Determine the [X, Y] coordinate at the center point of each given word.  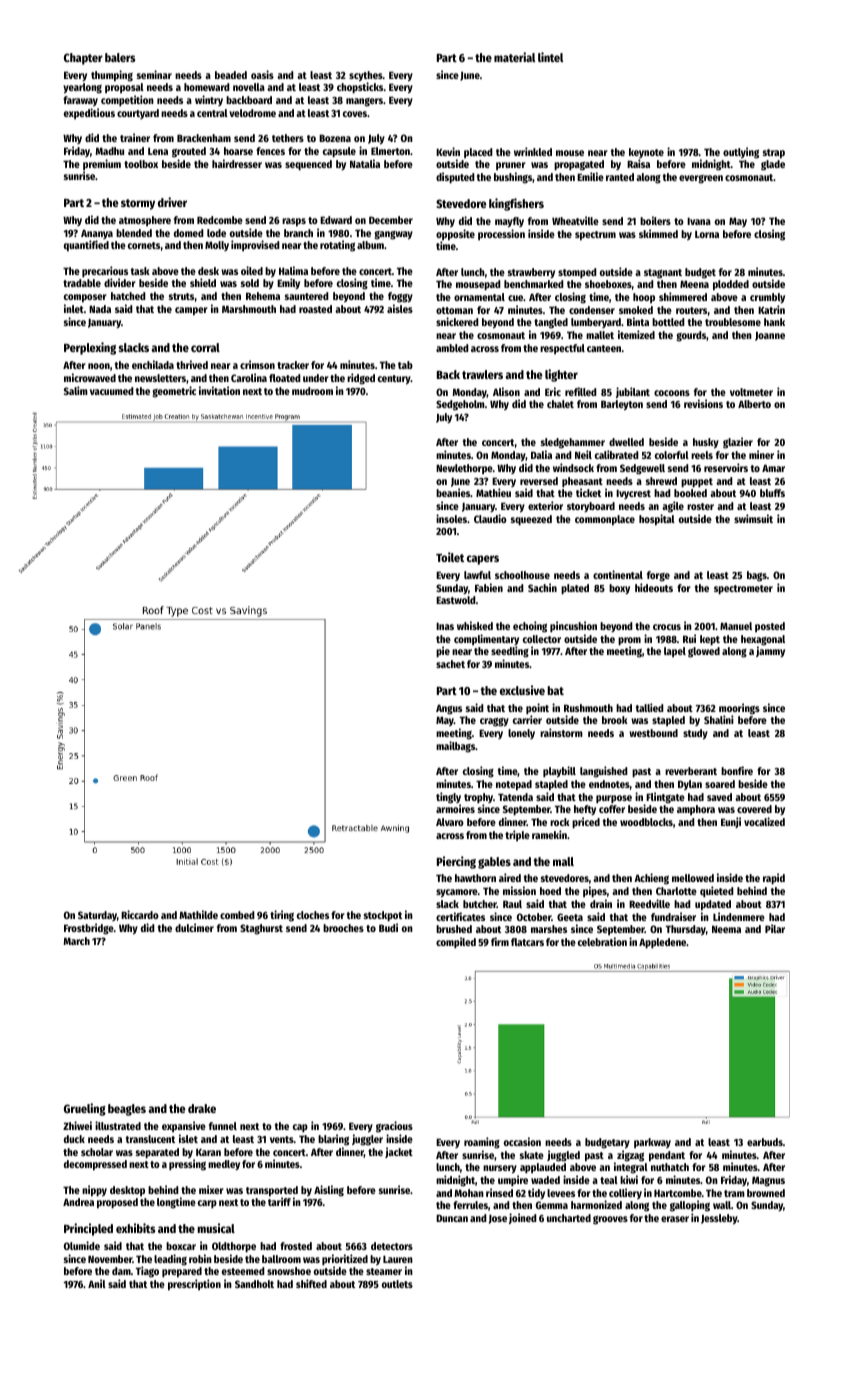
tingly [448, 798]
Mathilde [198, 914]
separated [157, 1153]
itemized [636, 334]
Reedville [649, 903]
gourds [691, 336]
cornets [144, 245]
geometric [174, 392]
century [394, 380]
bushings [513, 178]
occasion [522, 1141]
